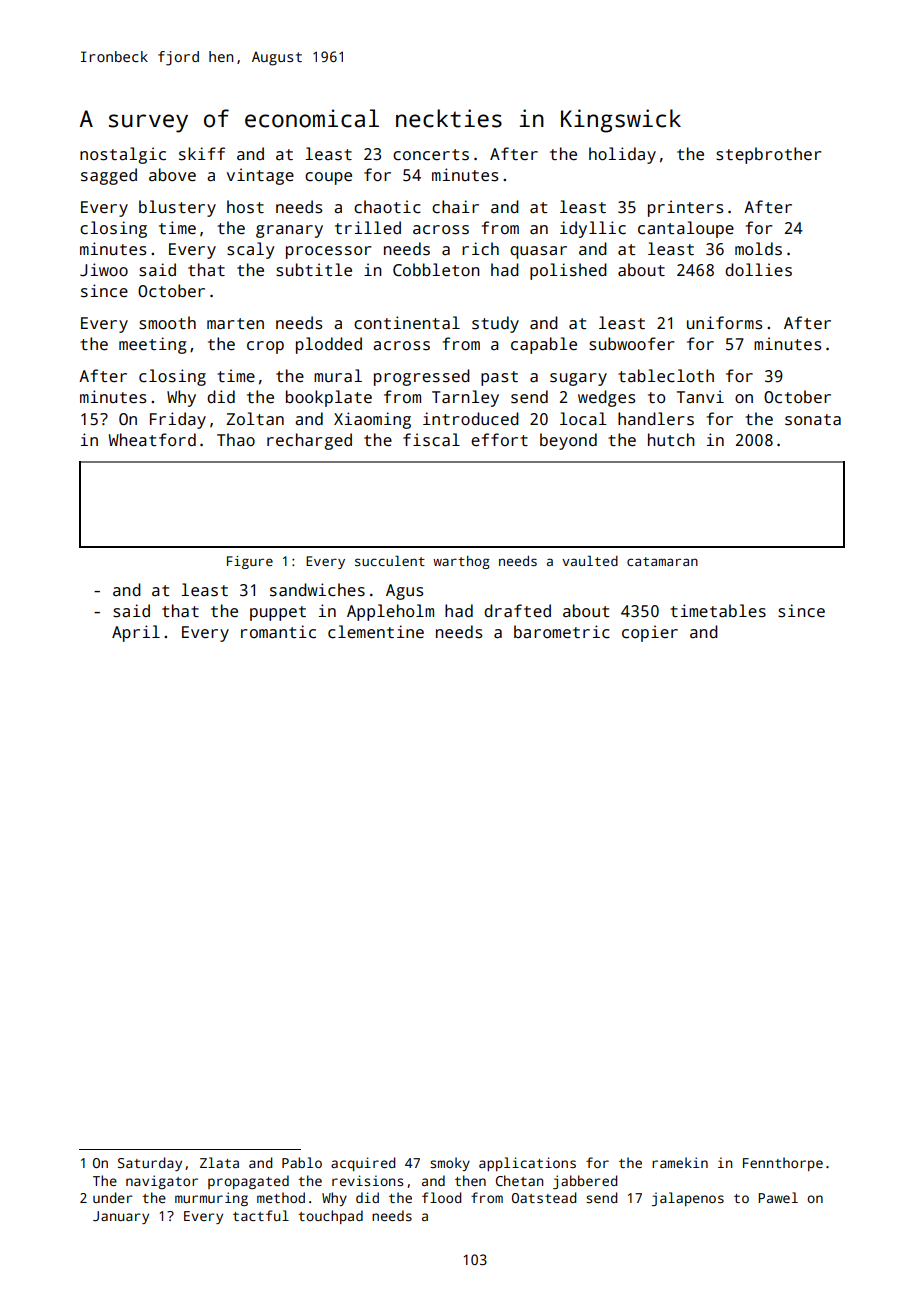  I want to click on April, so click(136, 633).
